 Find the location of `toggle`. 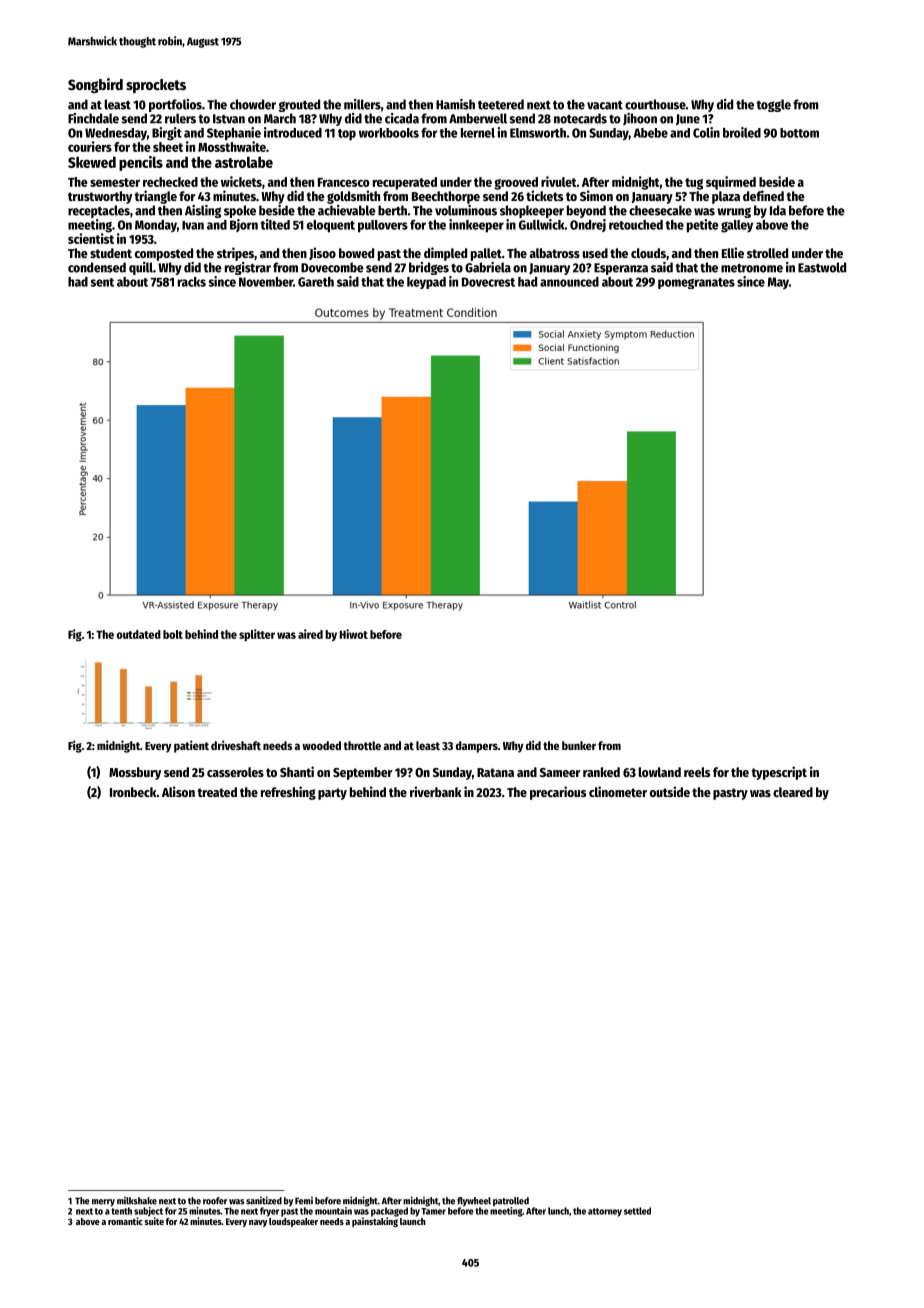

toggle is located at coordinates (773, 105).
